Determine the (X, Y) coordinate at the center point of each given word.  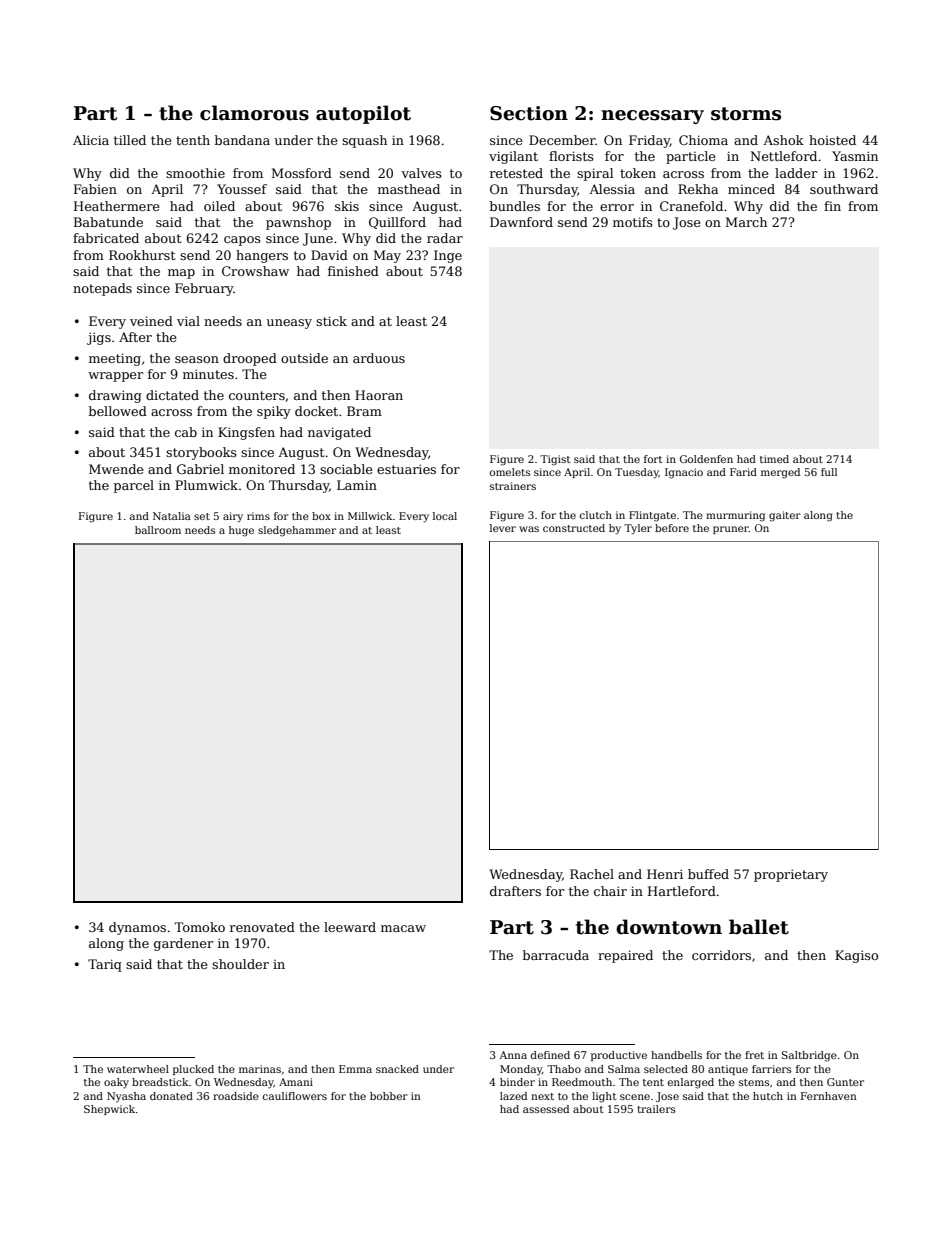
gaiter (785, 516)
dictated (172, 395)
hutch (768, 1096)
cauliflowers (295, 1096)
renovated (262, 927)
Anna (513, 1055)
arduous (379, 358)
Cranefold (691, 206)
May (387, 256)
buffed (708, 874)
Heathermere (117, 206)
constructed (574, 528)
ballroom (158, 530)
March (746, 222)
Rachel (592, 874)
